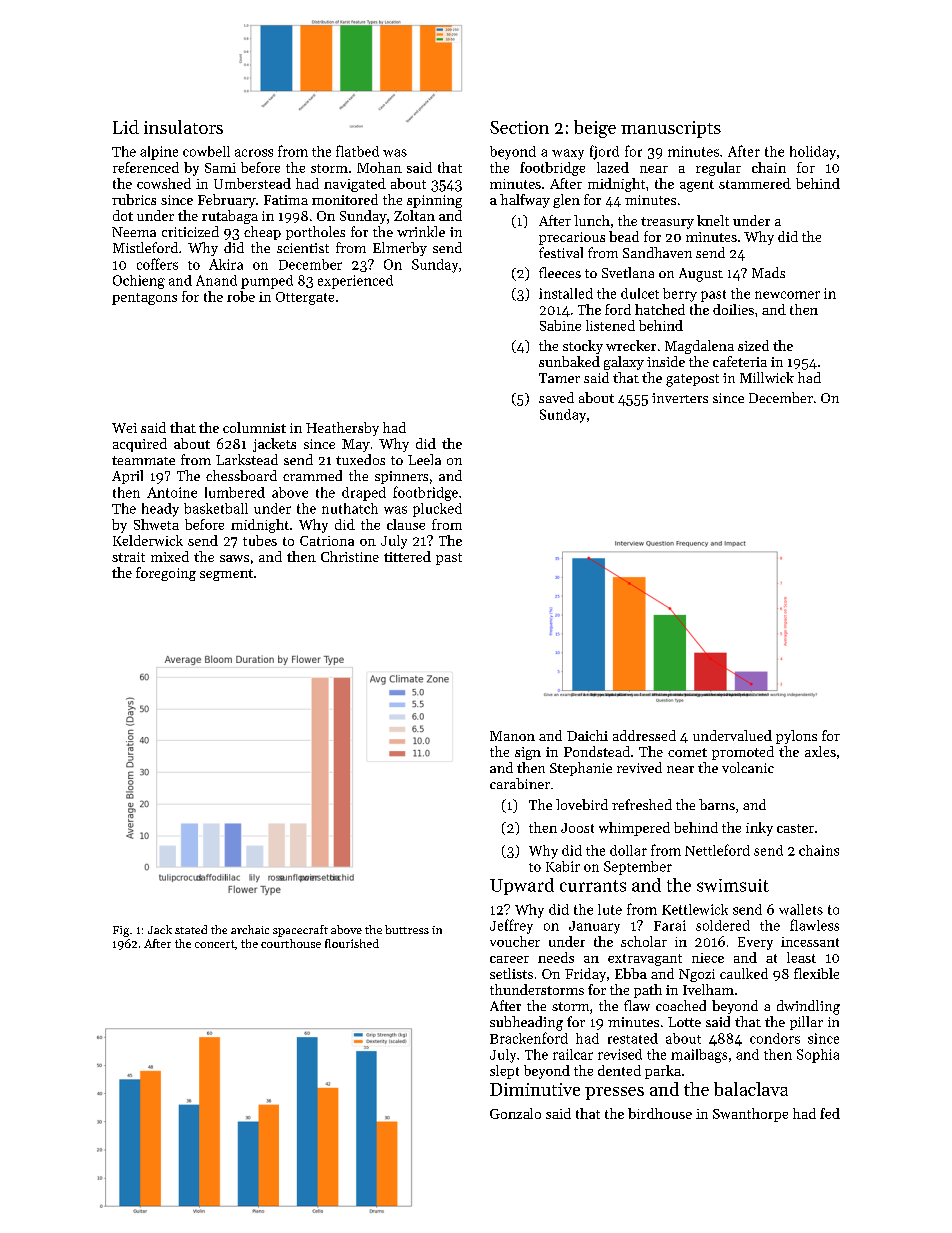  I want to click on saved, so click(556, 397).
